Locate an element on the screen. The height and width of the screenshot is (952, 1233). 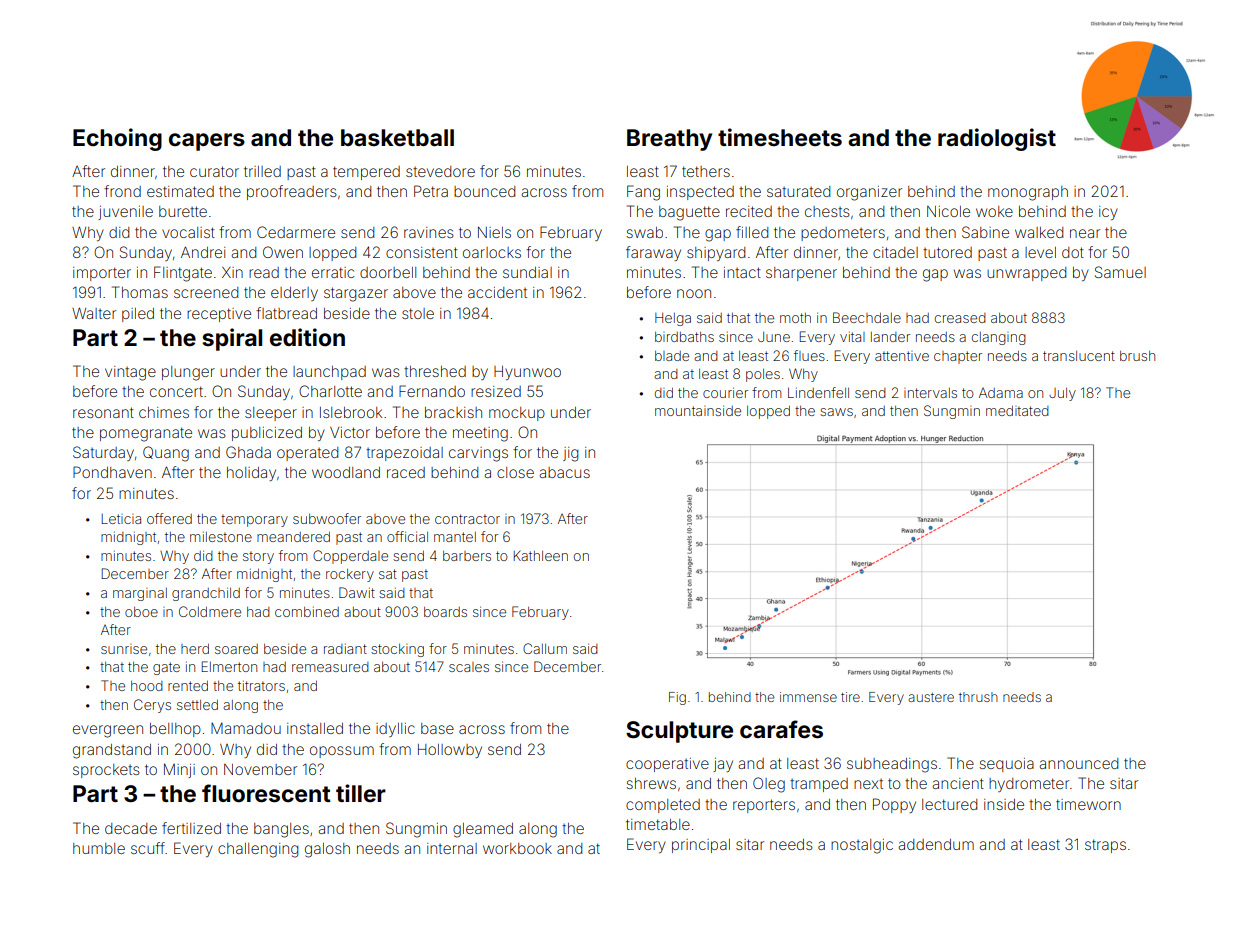
trilled is located at coordinates (262, 171).
